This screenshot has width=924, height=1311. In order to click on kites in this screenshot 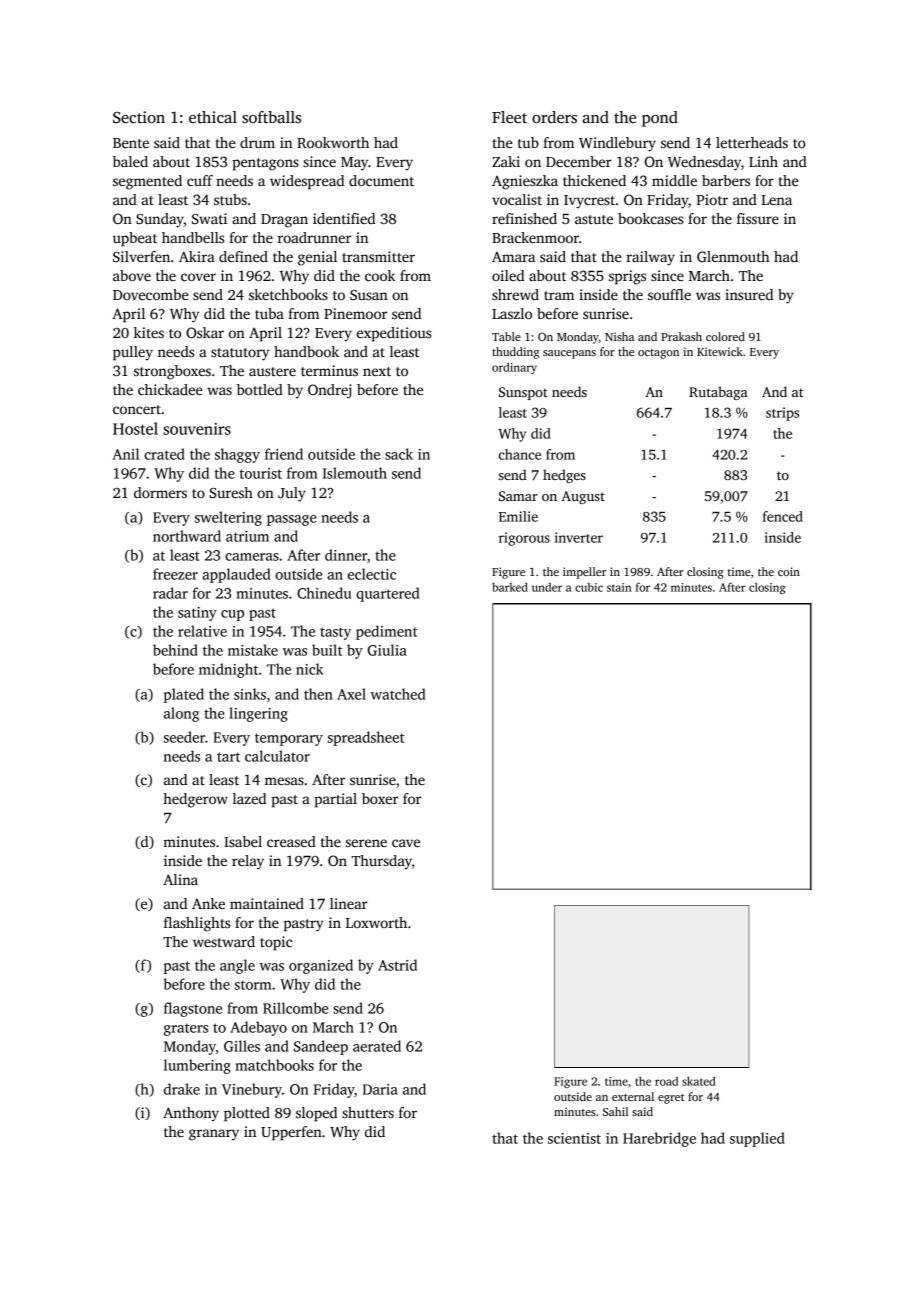, I will do `click(149, 332)`.
